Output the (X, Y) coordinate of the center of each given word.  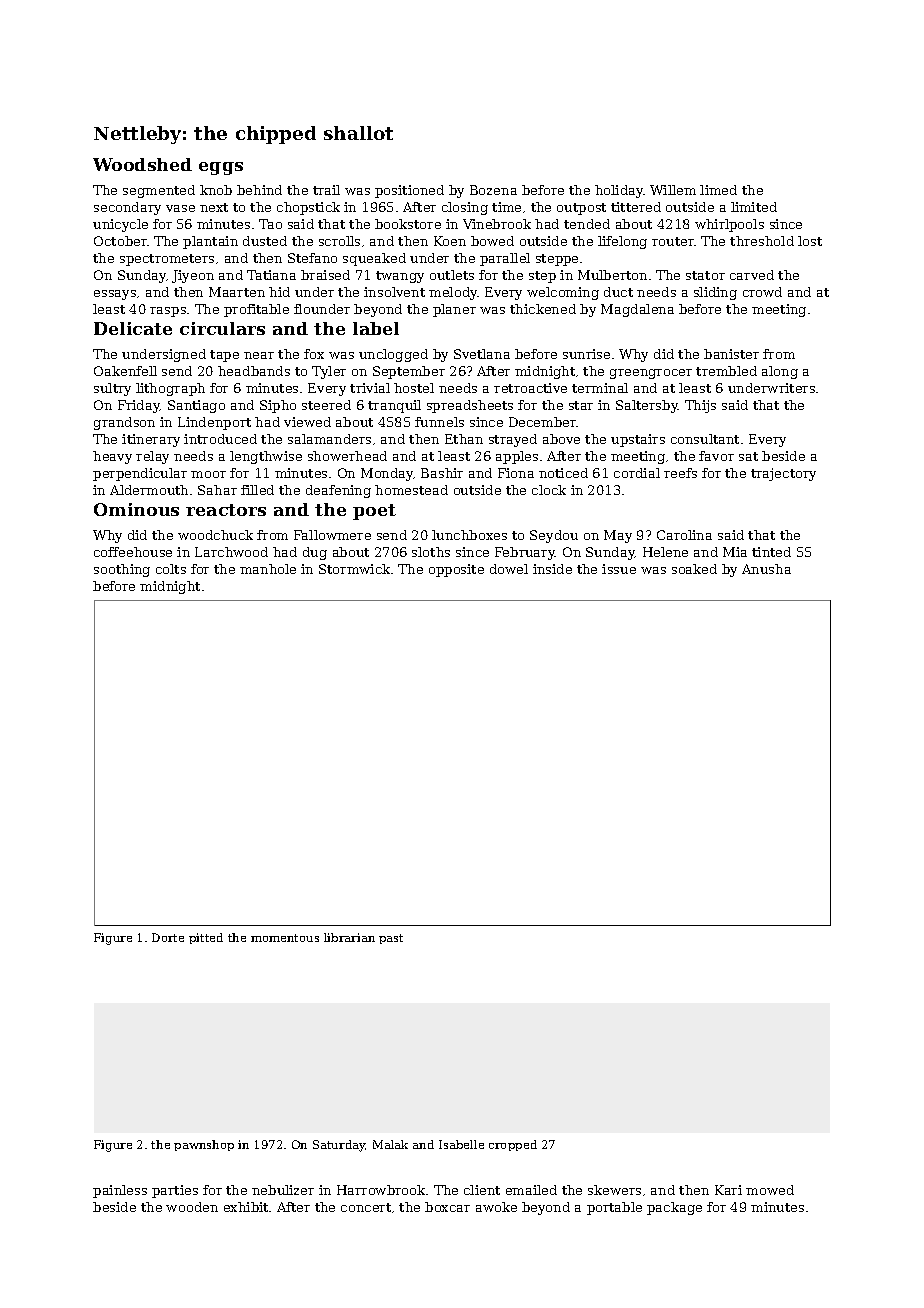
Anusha (766, 569)
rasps (168, 312)
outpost (581, 209)
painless (120, 1191)
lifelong (622, 242)
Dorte (168, 937)
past (391, 939)
